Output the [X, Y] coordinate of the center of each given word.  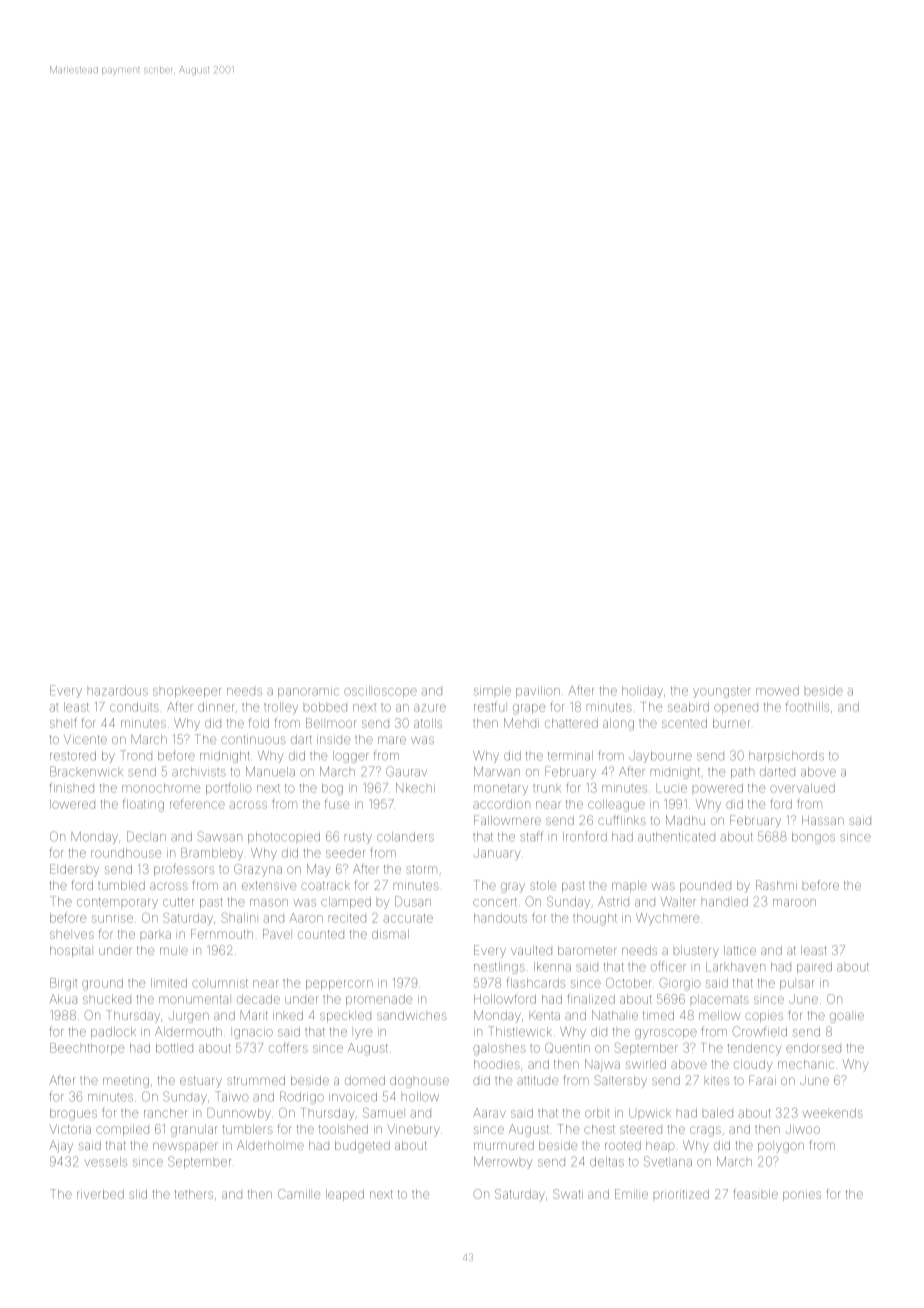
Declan [146, 836]
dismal [390, 934]
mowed [777, 691]
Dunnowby [239, 1114]
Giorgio [680, 984]
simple [492, 691]
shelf [63, 722]
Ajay [61, 1146]
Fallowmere [507, 820]
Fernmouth [222, 934]
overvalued [802, 788]
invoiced [353, 1097]
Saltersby [620, 1081]
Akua [63, 999]
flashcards [535, 982]
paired [814, 968]
